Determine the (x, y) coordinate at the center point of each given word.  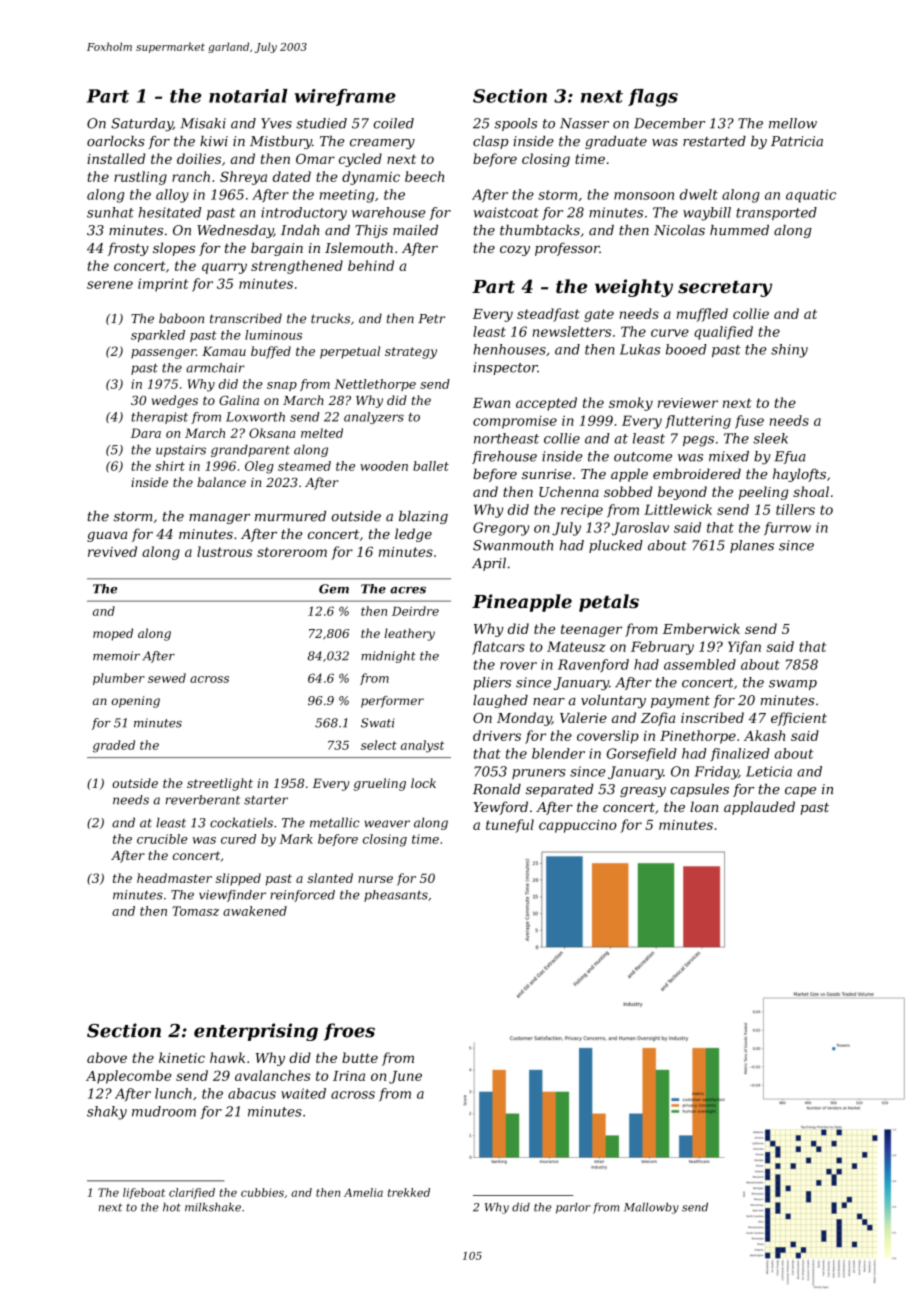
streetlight (220, 784)
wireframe (345, 97)
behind (371, 265)
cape (800, 792)
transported (776, 213)
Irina (349, 1076)
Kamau (224, 351)
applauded (759, 808)
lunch (173, 1093)
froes (349, 1032)
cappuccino (578, 826)
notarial (248, 96)
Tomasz (196, 911)
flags (653, 98)
